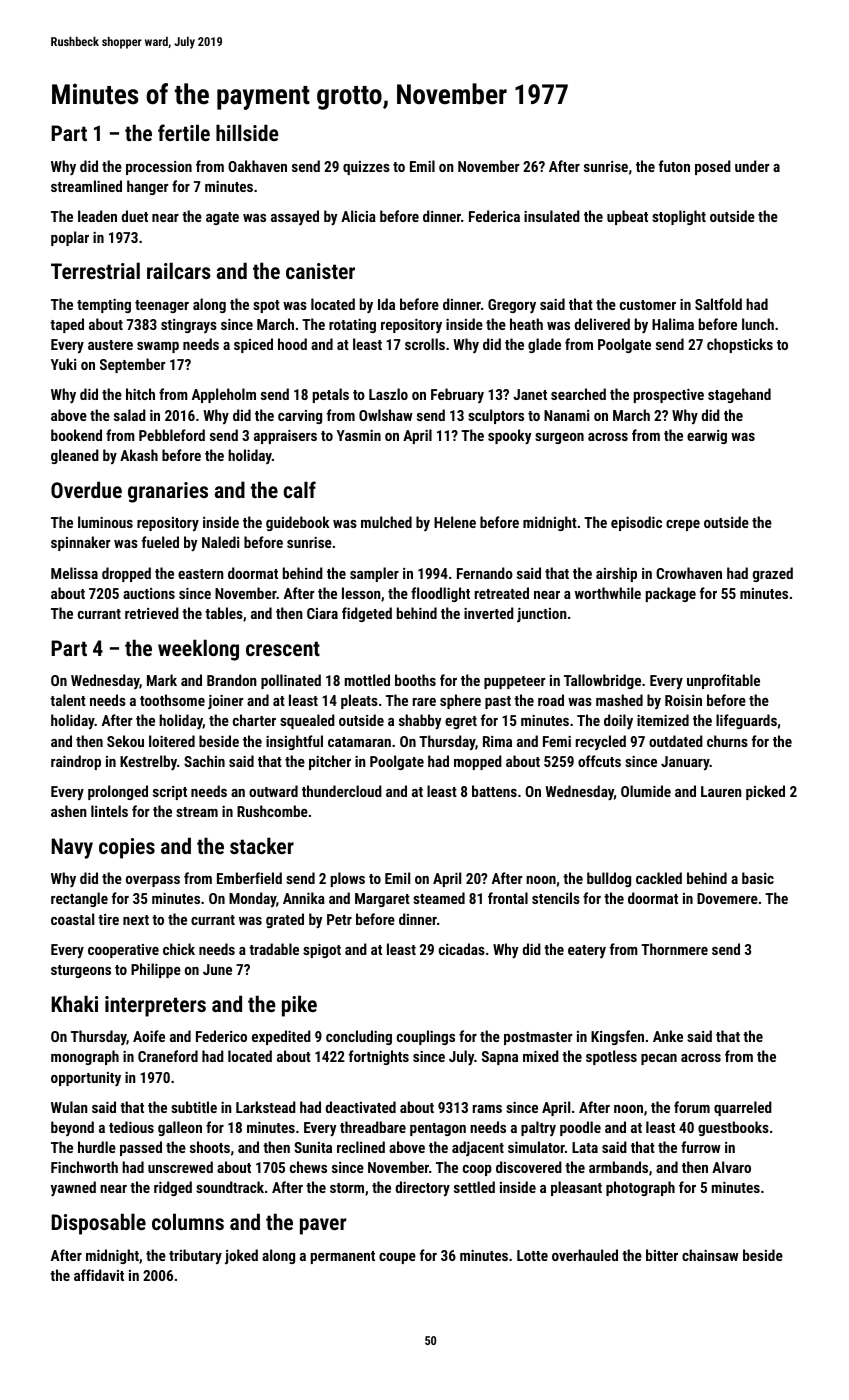  Describe the element at coordinates (674, 166) in the document. I see `futon` at that location.
